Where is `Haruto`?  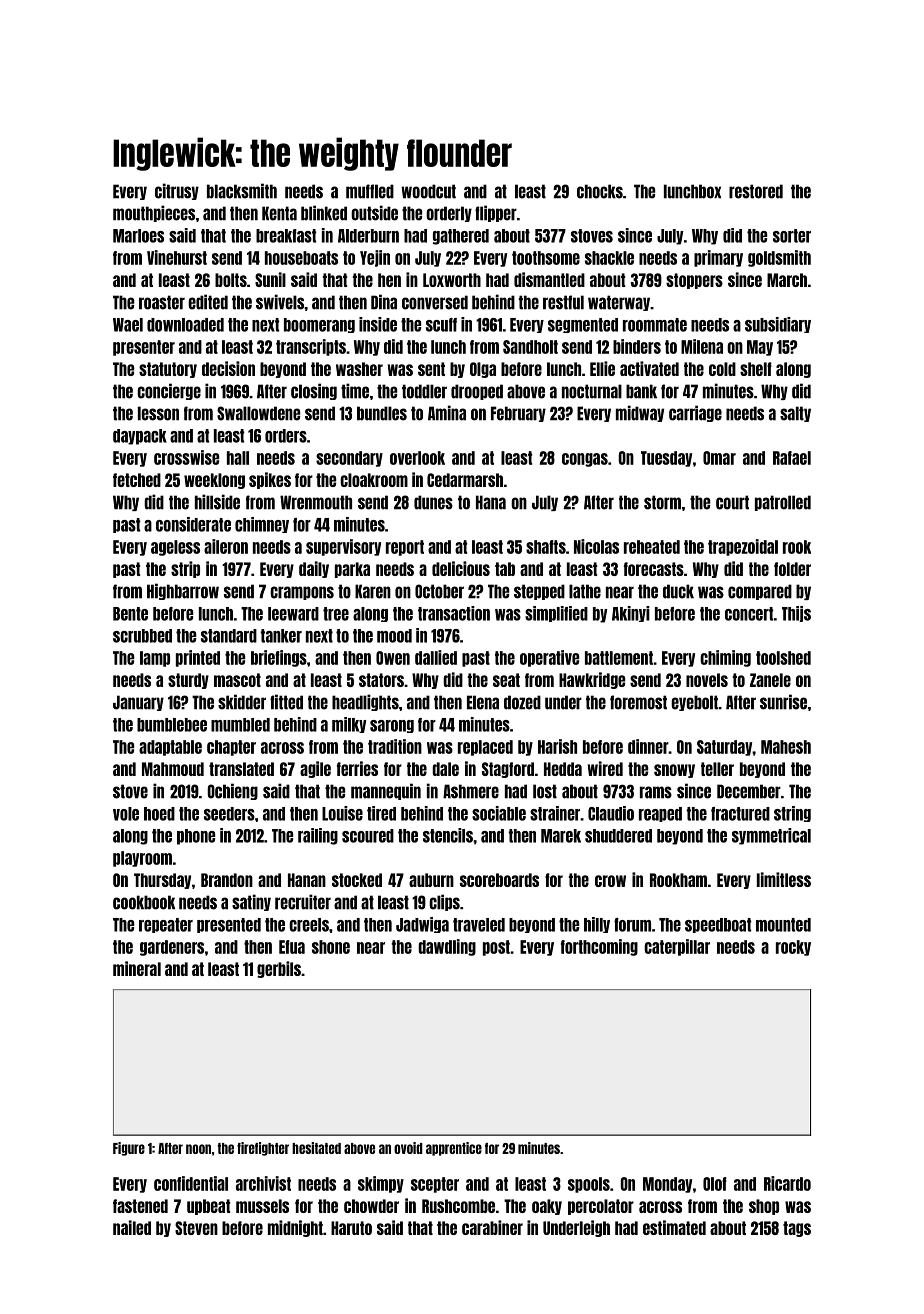 Haruto is located at coordinates (351, 1228).
